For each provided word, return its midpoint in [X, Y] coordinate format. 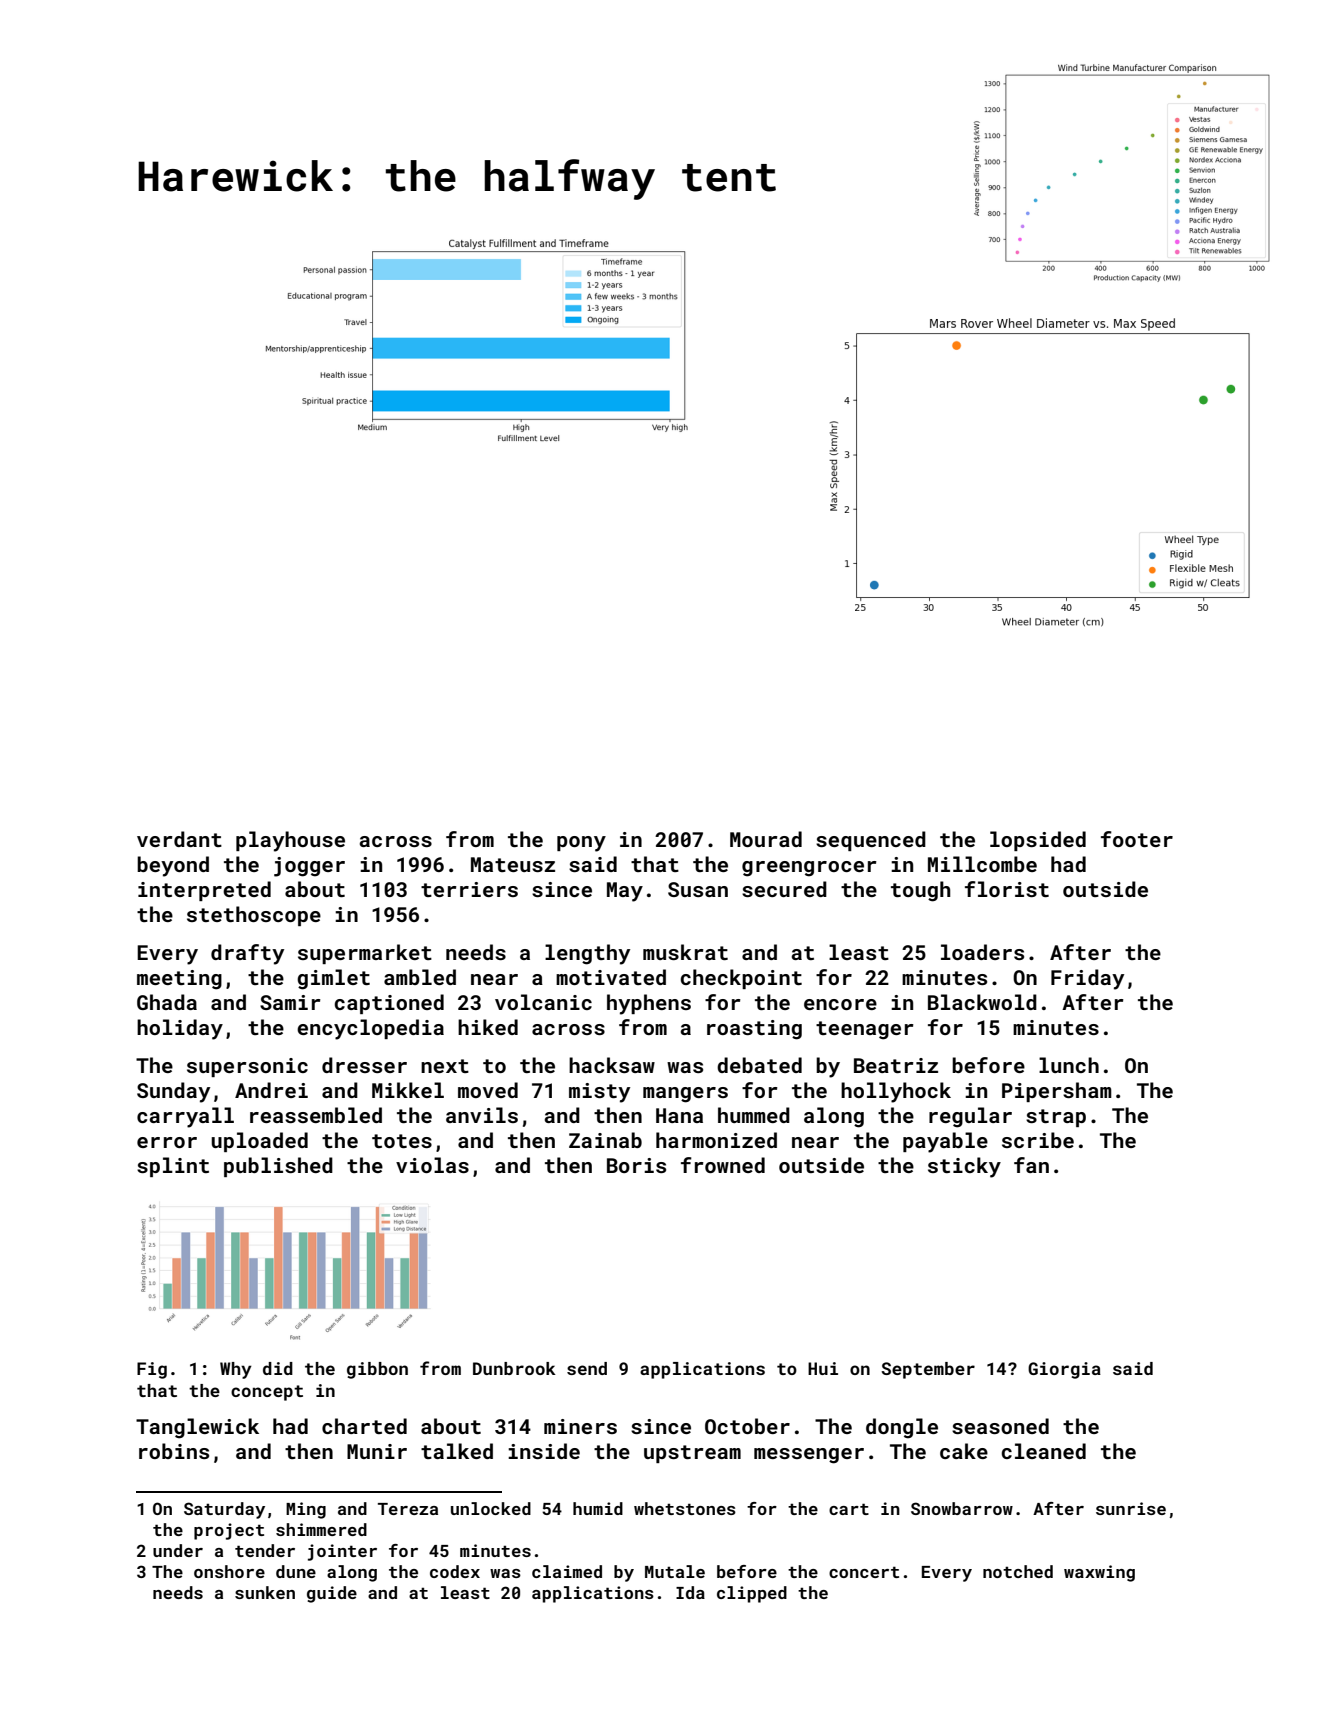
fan [1031, 1165]
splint [173, 1167]
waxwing [1099, 1573]
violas [432, 1165]
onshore [229, 1571]
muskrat [685, 952]
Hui [823, 1368]
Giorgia [1064, 1370]
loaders [982, 952]
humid [598, 1508]
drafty [247, 954]
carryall [185, 1117]
